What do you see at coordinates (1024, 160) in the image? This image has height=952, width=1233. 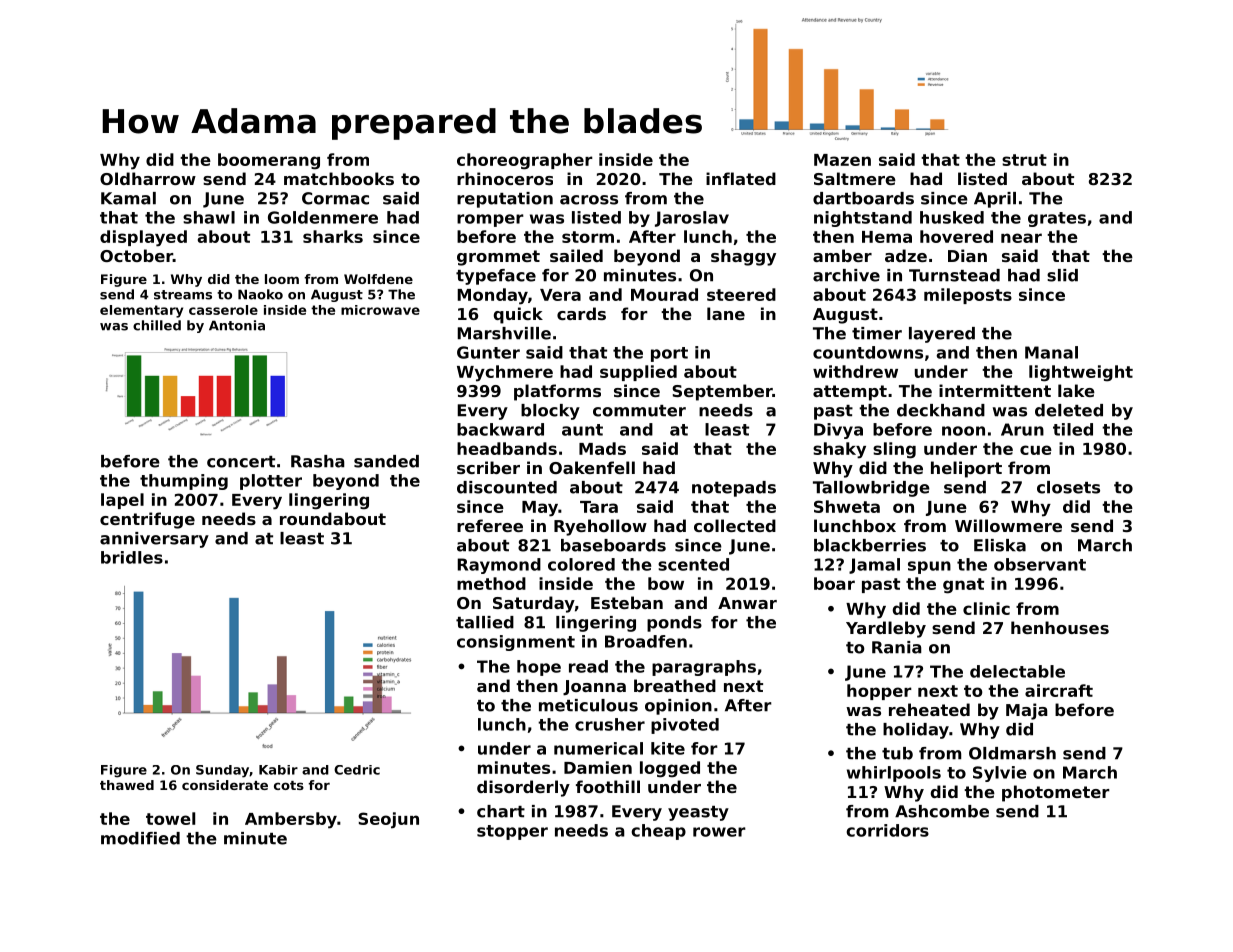 I see `strut` at bounding box center [1024, 160].
